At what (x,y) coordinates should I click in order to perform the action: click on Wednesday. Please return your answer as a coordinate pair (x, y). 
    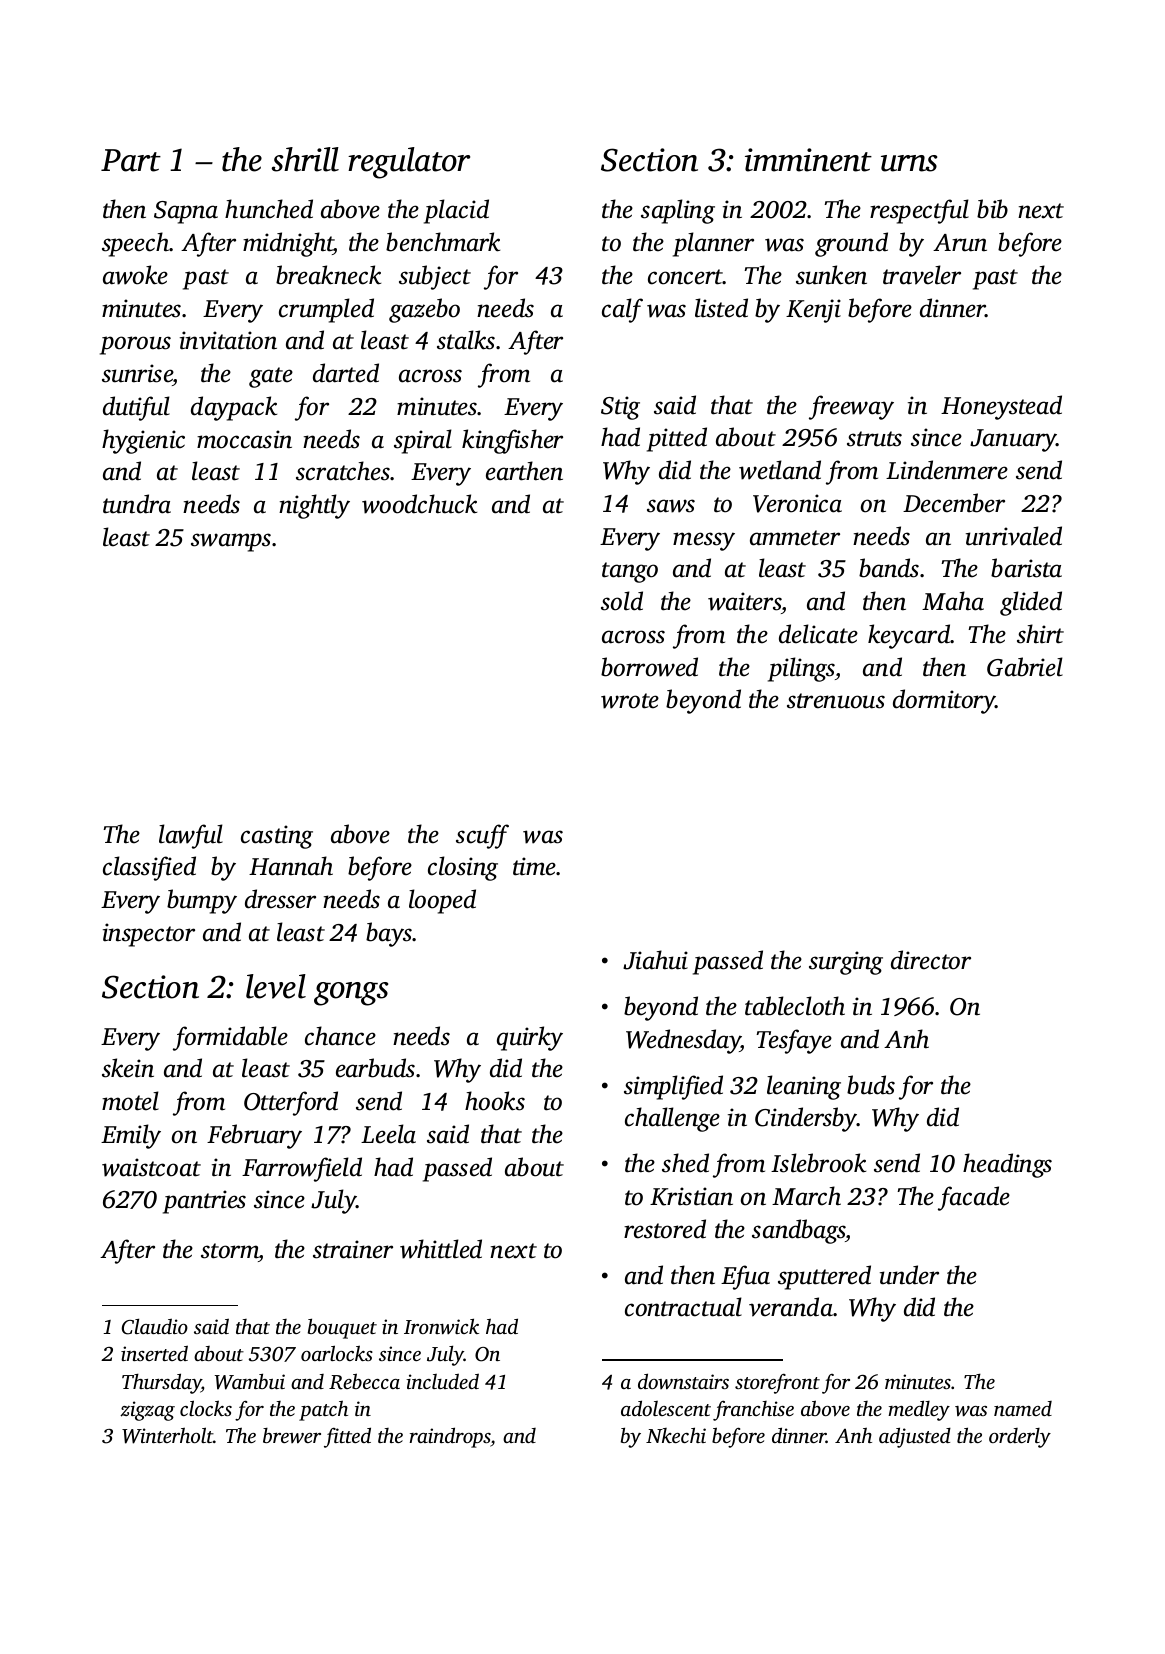
    Looking at the image, I should click on (683, 1041).
